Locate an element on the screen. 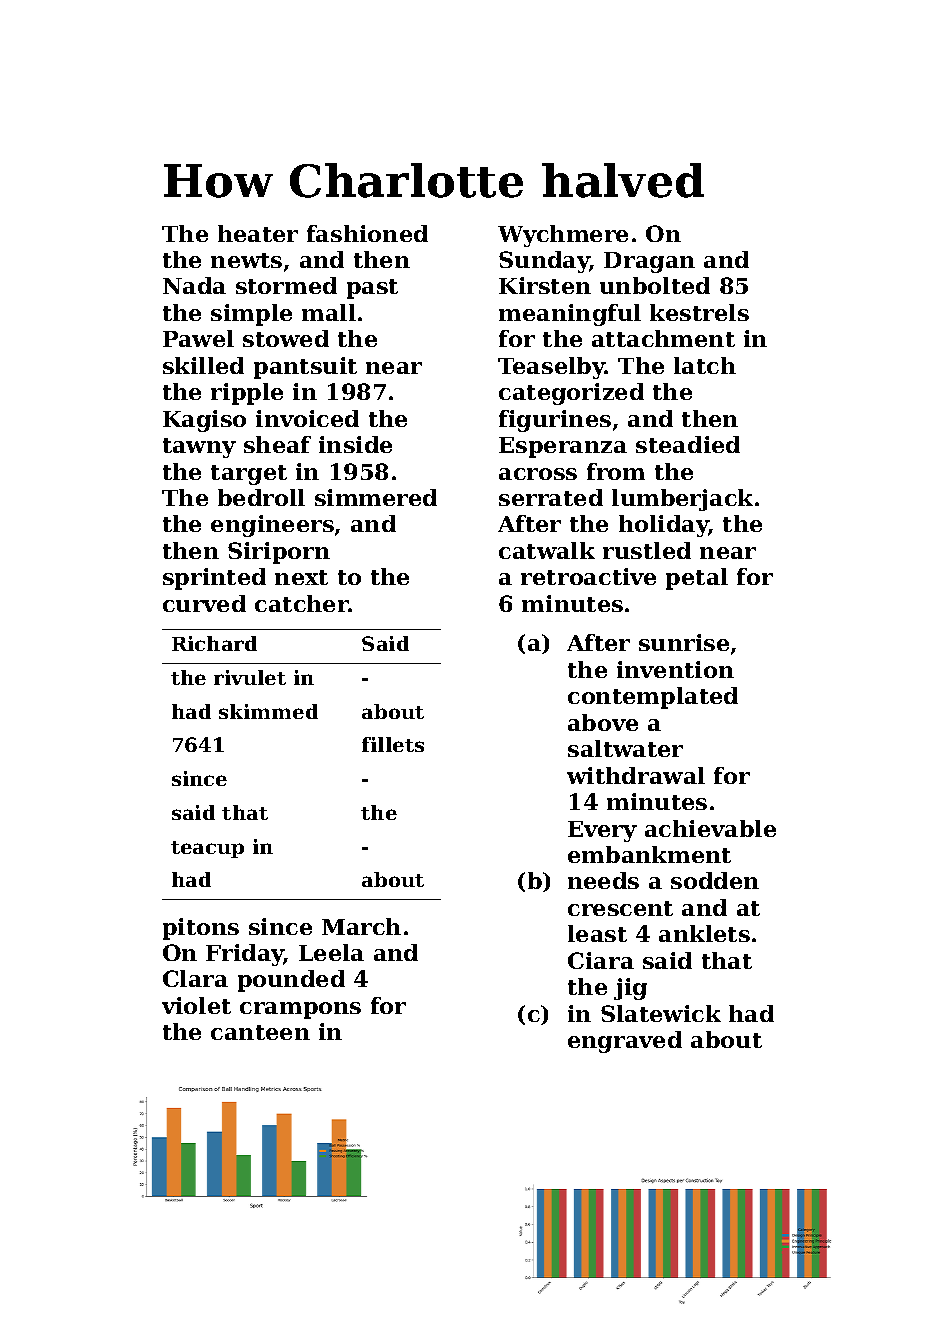 The height and width of the screenshot is (1334, 940). teacup is located at coordinates (207, 849).
